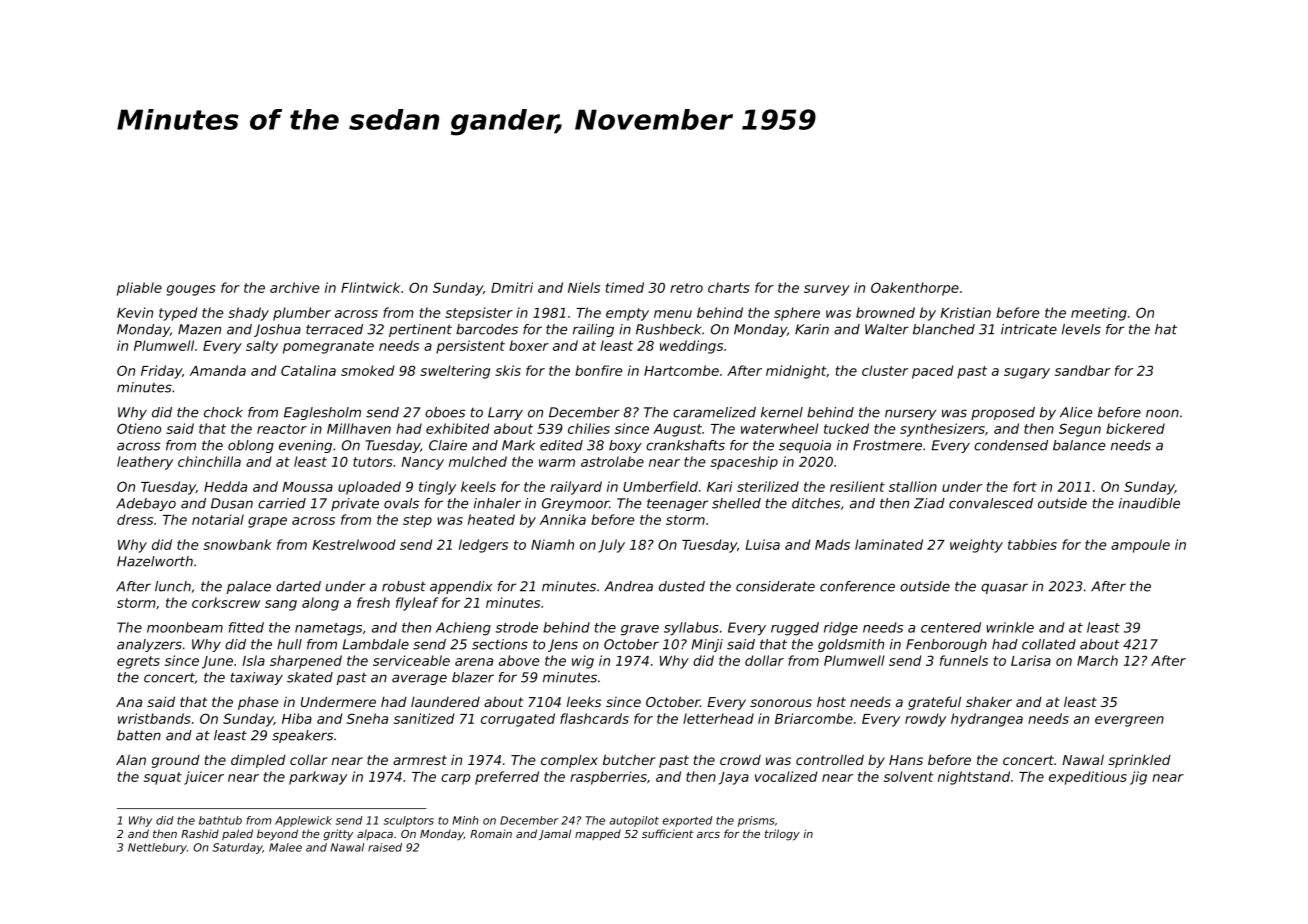  What do you see at coordinates (328, 629) in the screenshot?
I see `nametags` at bounding box center [328, 629].
